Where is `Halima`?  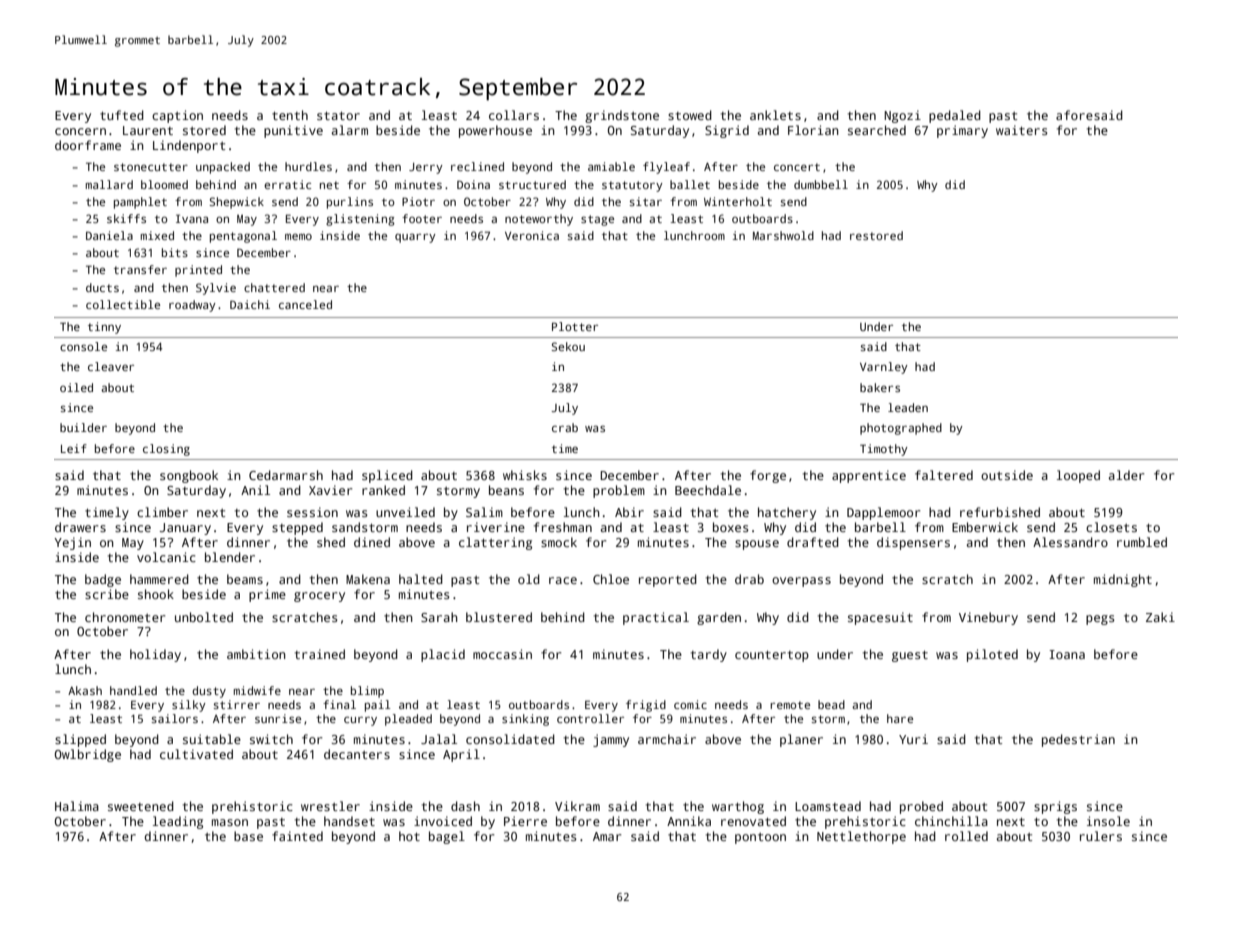 Halima is located at coordinates (77, 806).
